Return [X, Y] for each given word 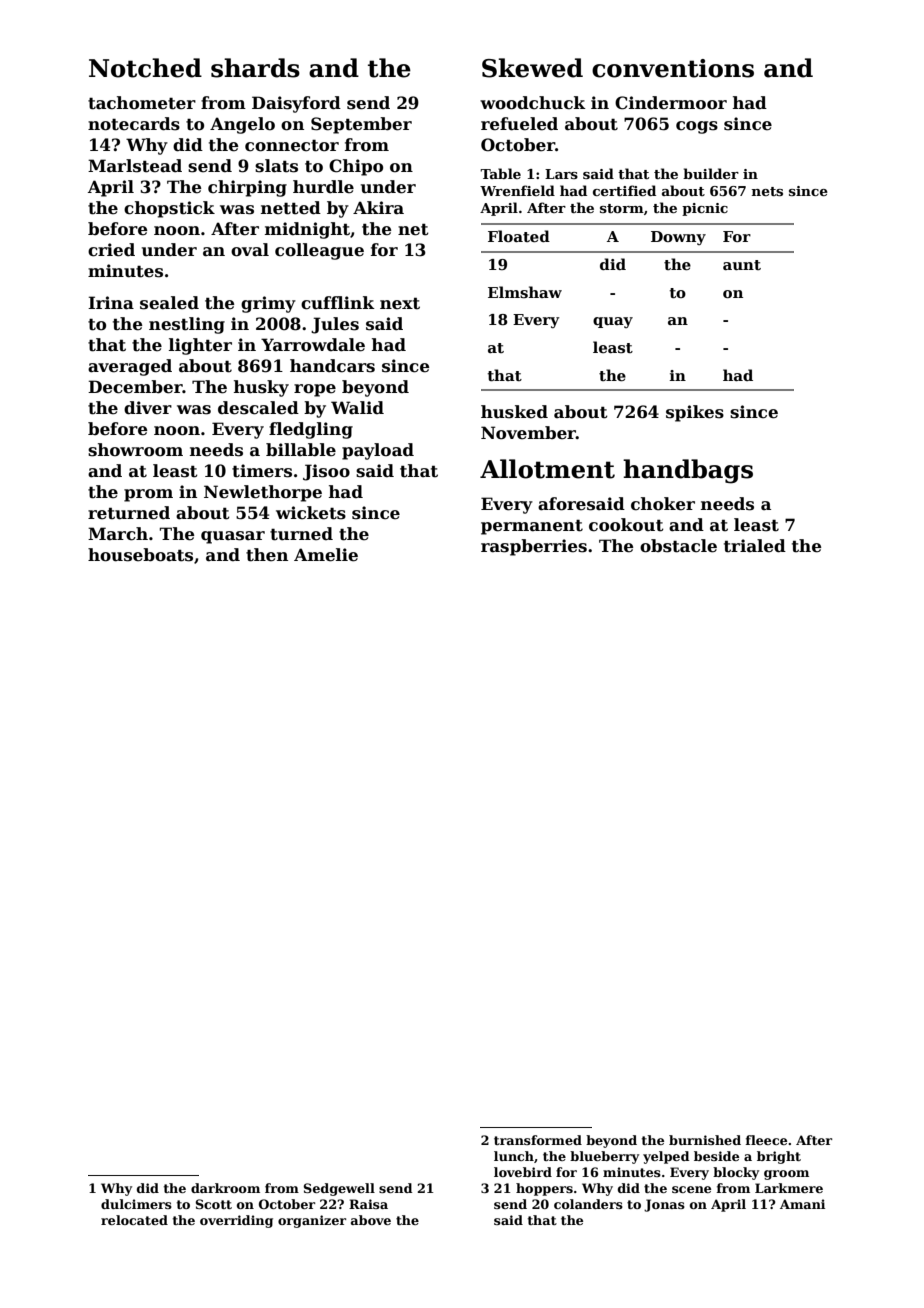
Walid [357, 407]
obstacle [678, 546]
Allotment [547, 469]
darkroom [225, 1188]
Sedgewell [339, 1189]
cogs [697, 127]
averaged [130, 367]
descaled [258, 408]
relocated [134, 1220]
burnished [705, 1140]
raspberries [534, 547]
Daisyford [296, 104]
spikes [695, 413]
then [267, 555]
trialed [755, 546]
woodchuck [533, 103]
